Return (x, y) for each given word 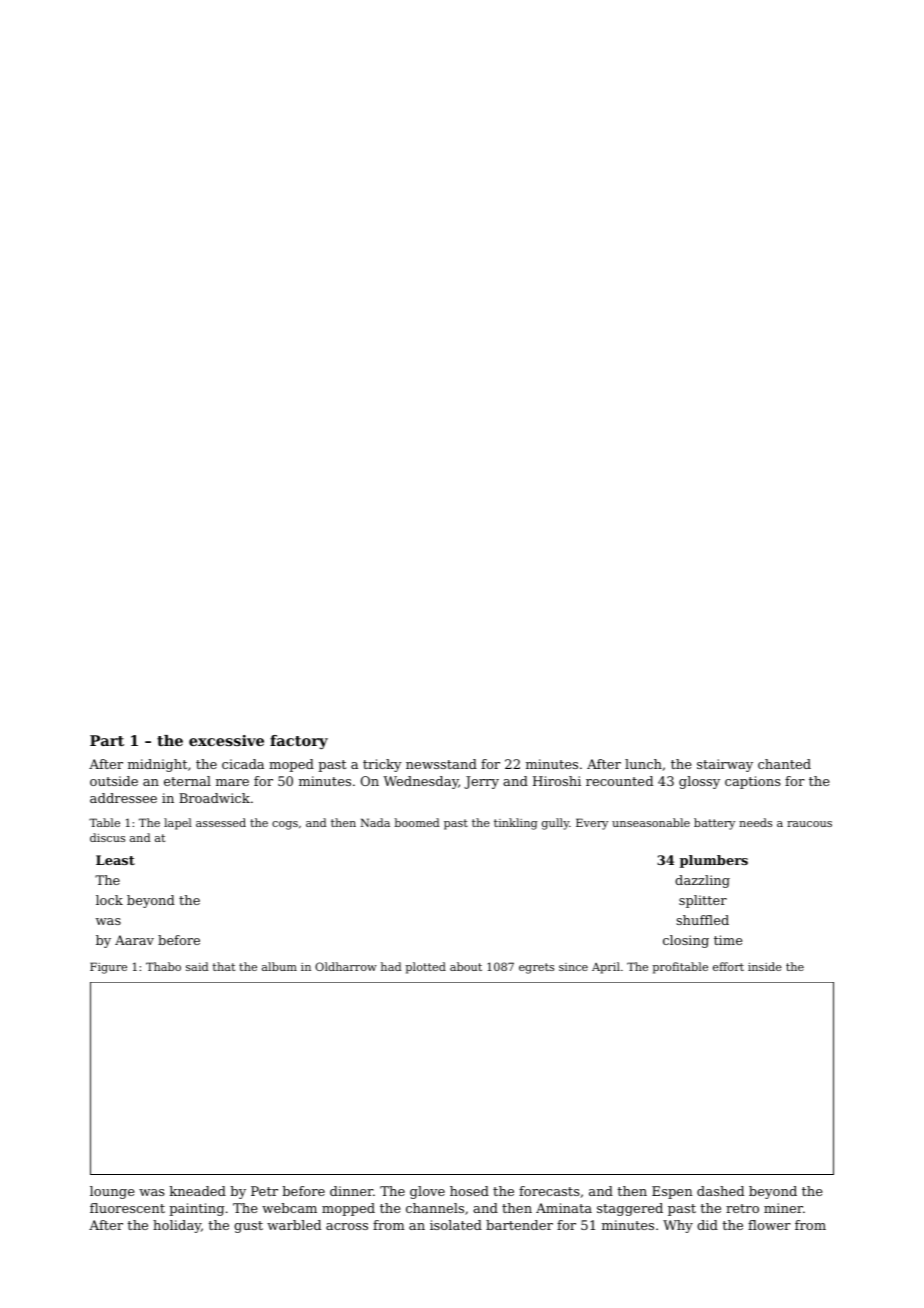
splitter (703, 901)
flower (769, 1225)
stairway (725, 765)
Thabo (163, 966)
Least (115, 860)
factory (299, 742)
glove (427, 1192)
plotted (426, 968)
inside (765, 966)
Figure (108, 968)
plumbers (714, 861)
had (391, 966)
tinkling (516, 824)
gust (248, 1227)
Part (107, 740)
